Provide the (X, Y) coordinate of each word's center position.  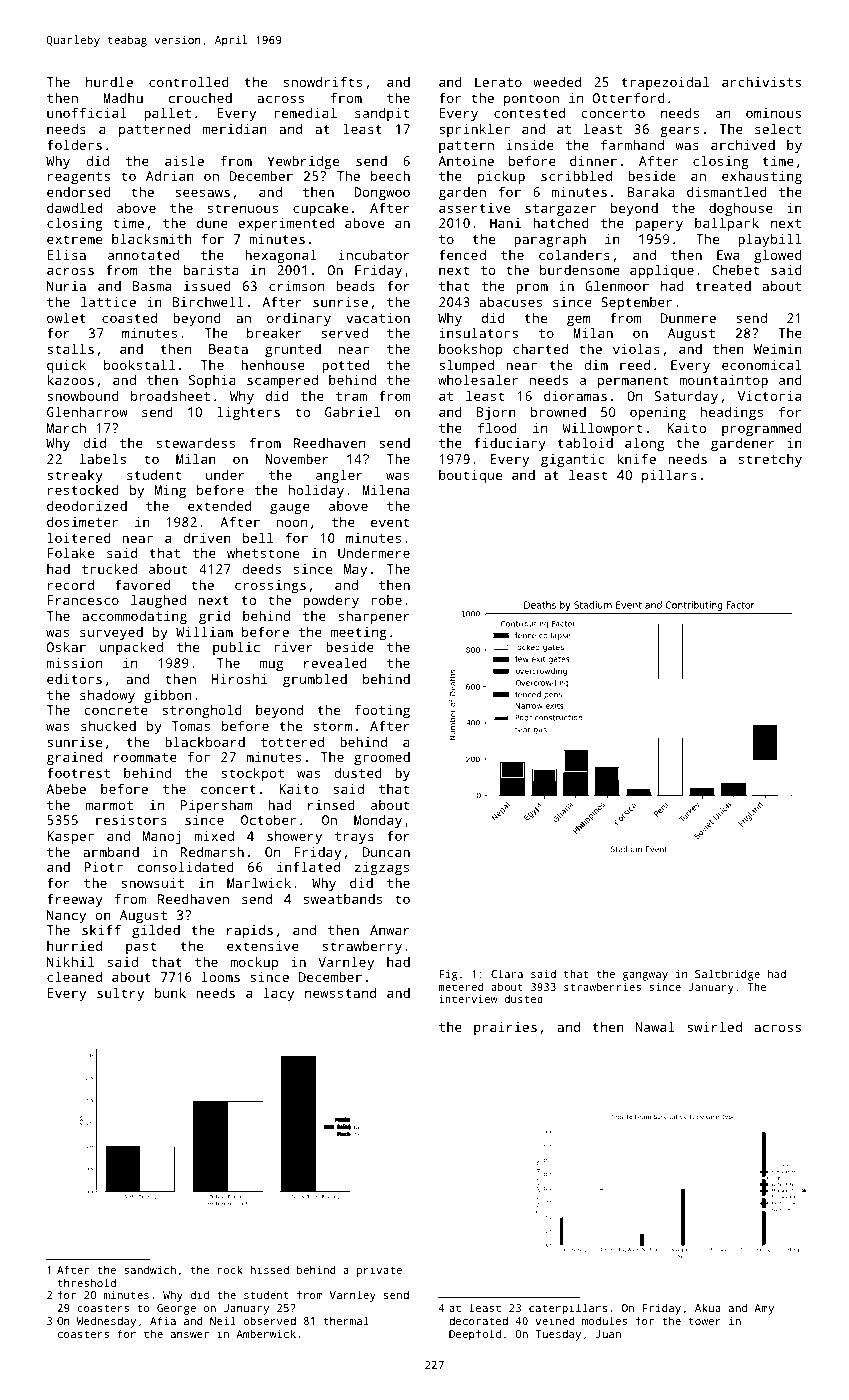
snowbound (83, 395)
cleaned (74, 976)
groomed (382, 758)
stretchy (770, 460)
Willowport (602, 429)
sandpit (382, 114)
